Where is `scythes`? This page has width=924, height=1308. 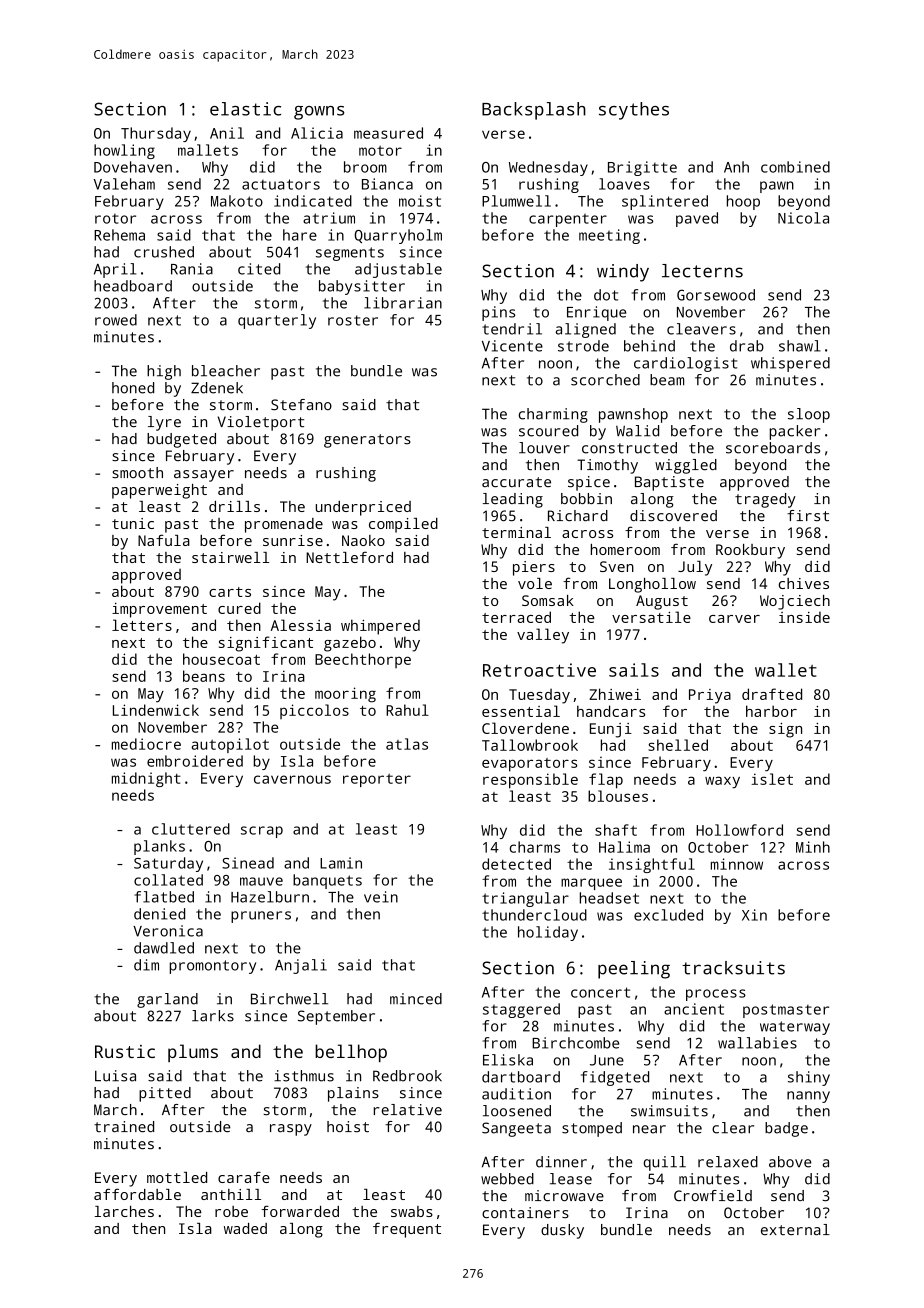 scythes is located at coordinates (634, 111).
